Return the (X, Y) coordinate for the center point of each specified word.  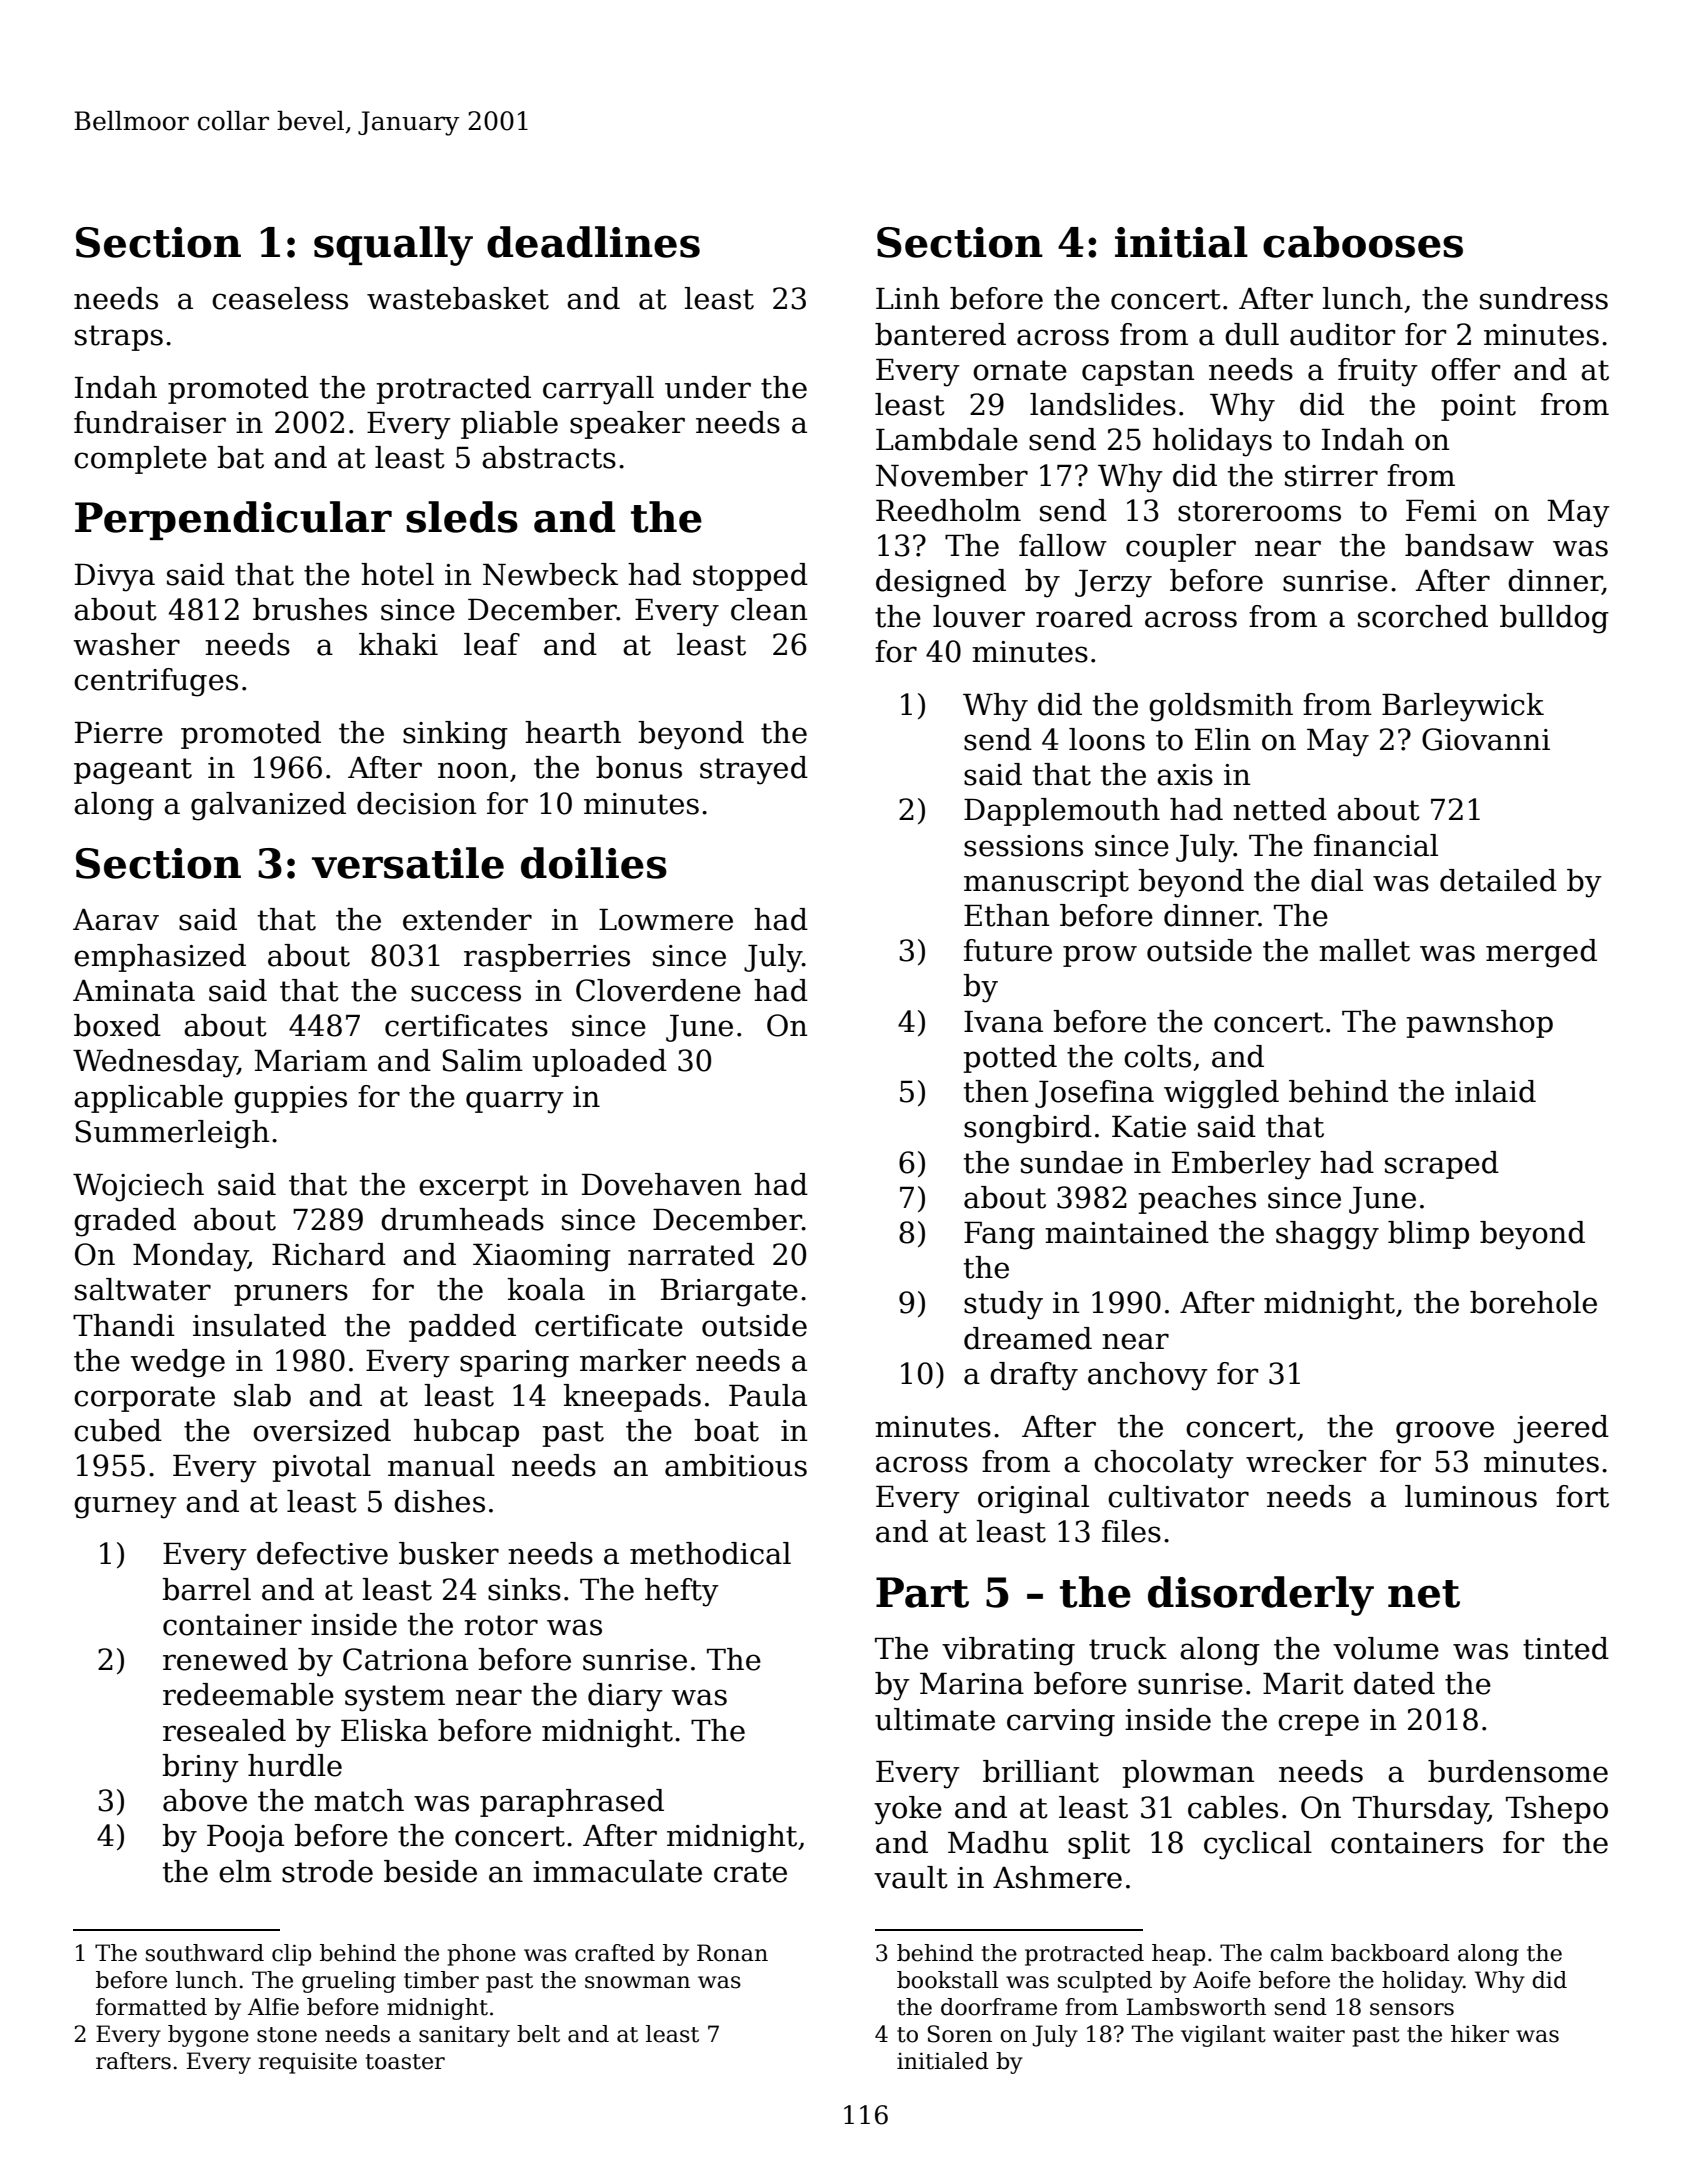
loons (1107, 739)
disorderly (1261, 1596)
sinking (455, 735)
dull (1252, 334)
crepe (1318, 1725)
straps (119, 338)
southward (205, 1953)
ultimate (935, 1719)
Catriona (405, 1659)
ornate (1020, 370)
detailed (1498, 880)
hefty (682, 1592)
